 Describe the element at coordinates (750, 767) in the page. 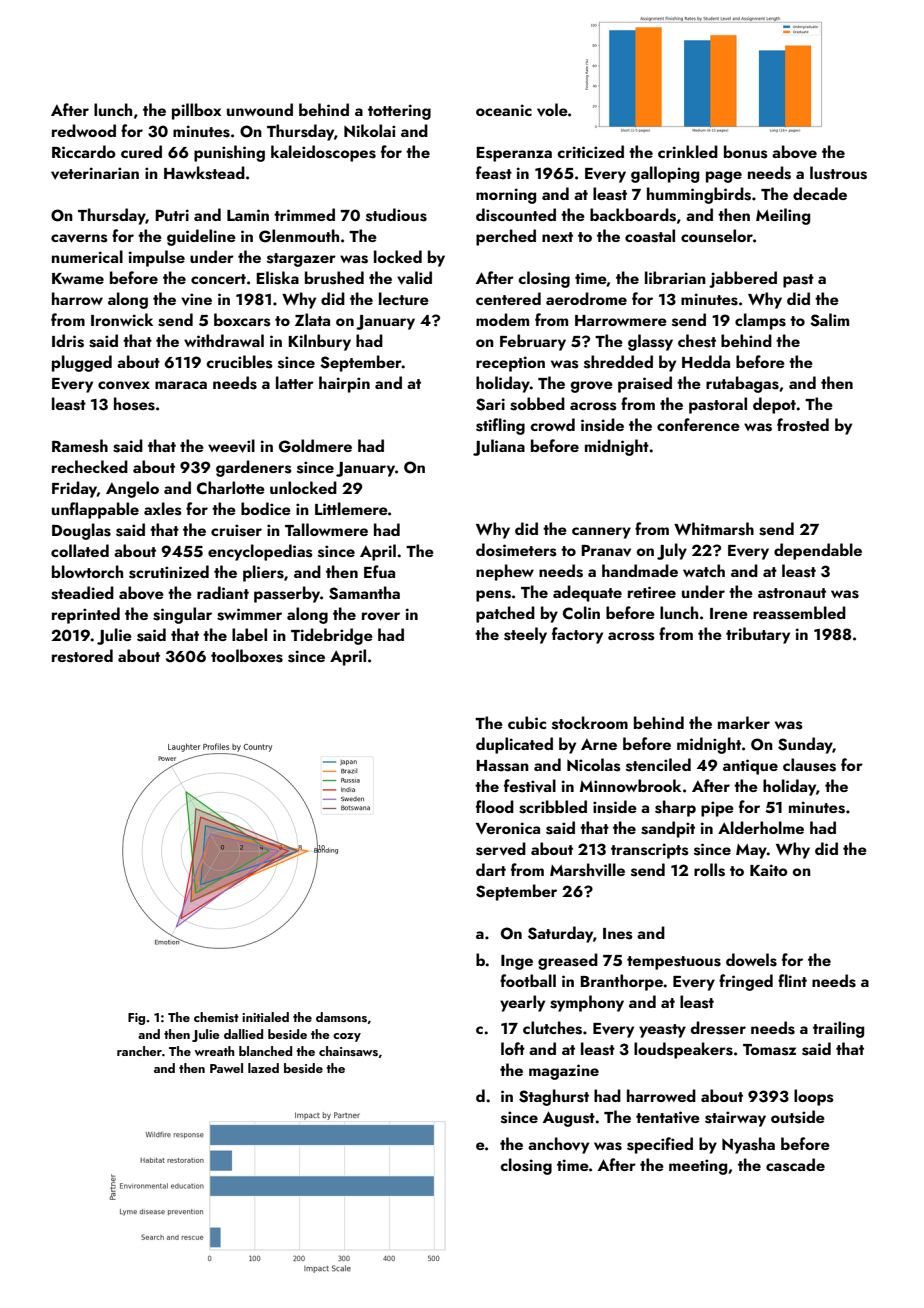

I see `antique` at that location.
